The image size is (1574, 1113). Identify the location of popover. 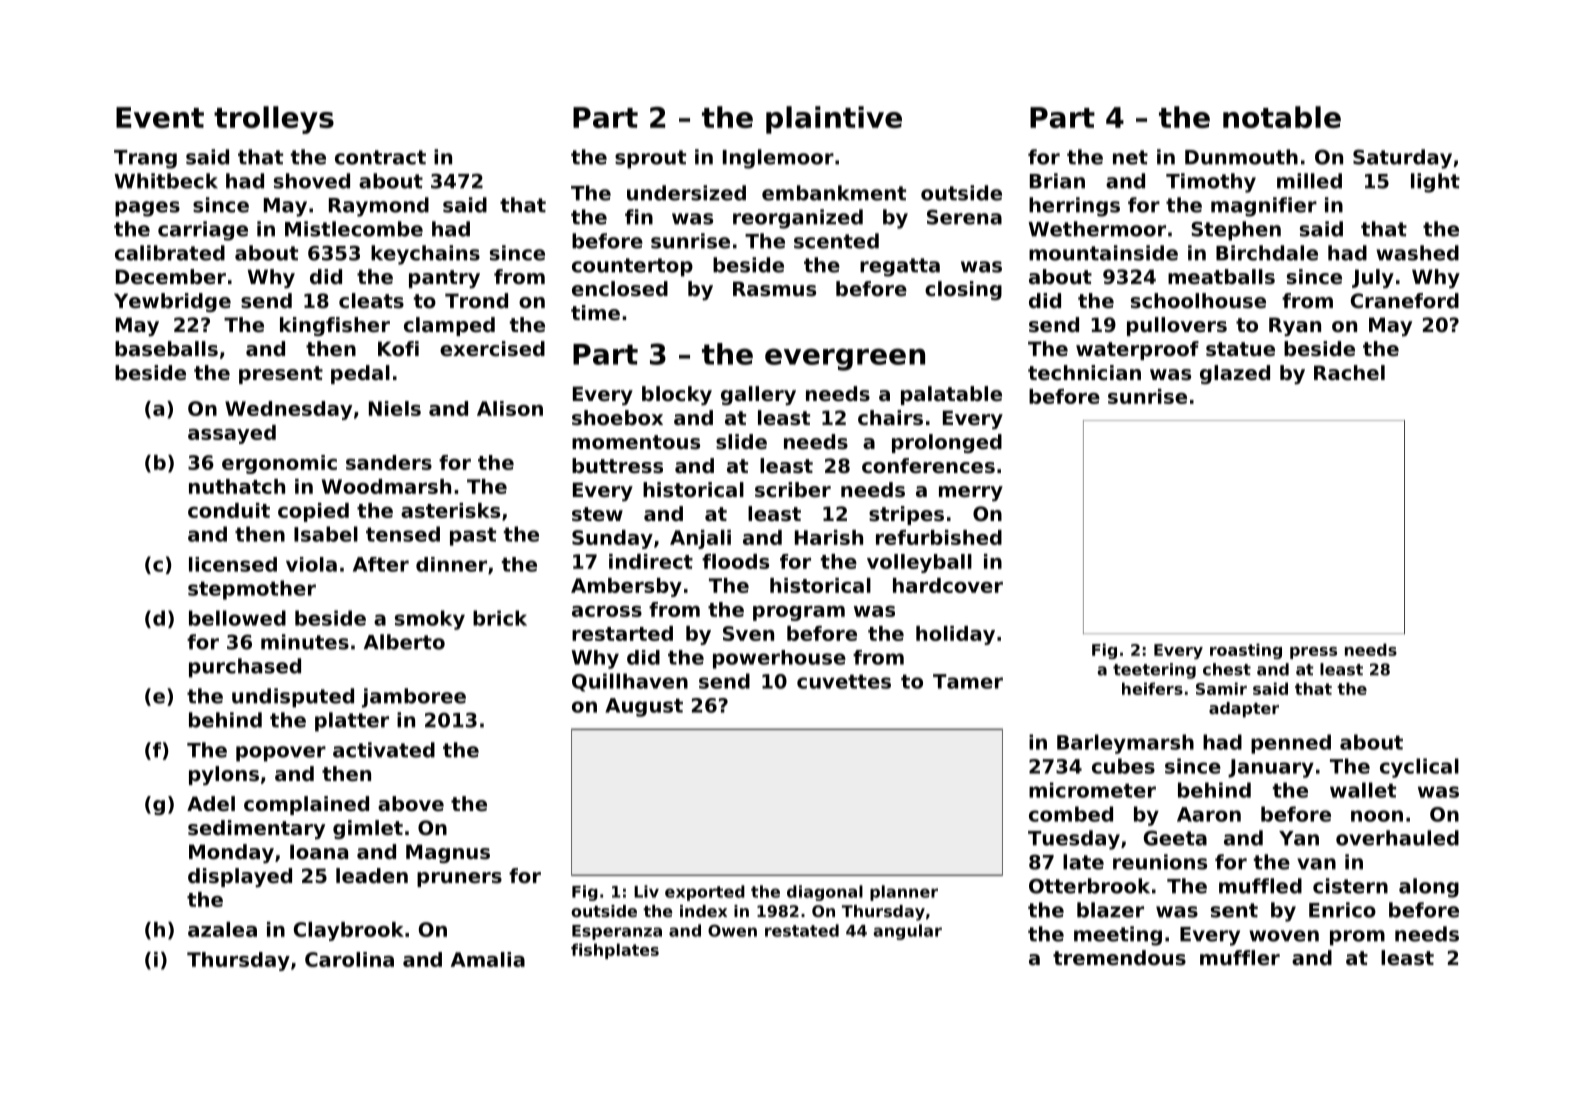
(281, 754).
